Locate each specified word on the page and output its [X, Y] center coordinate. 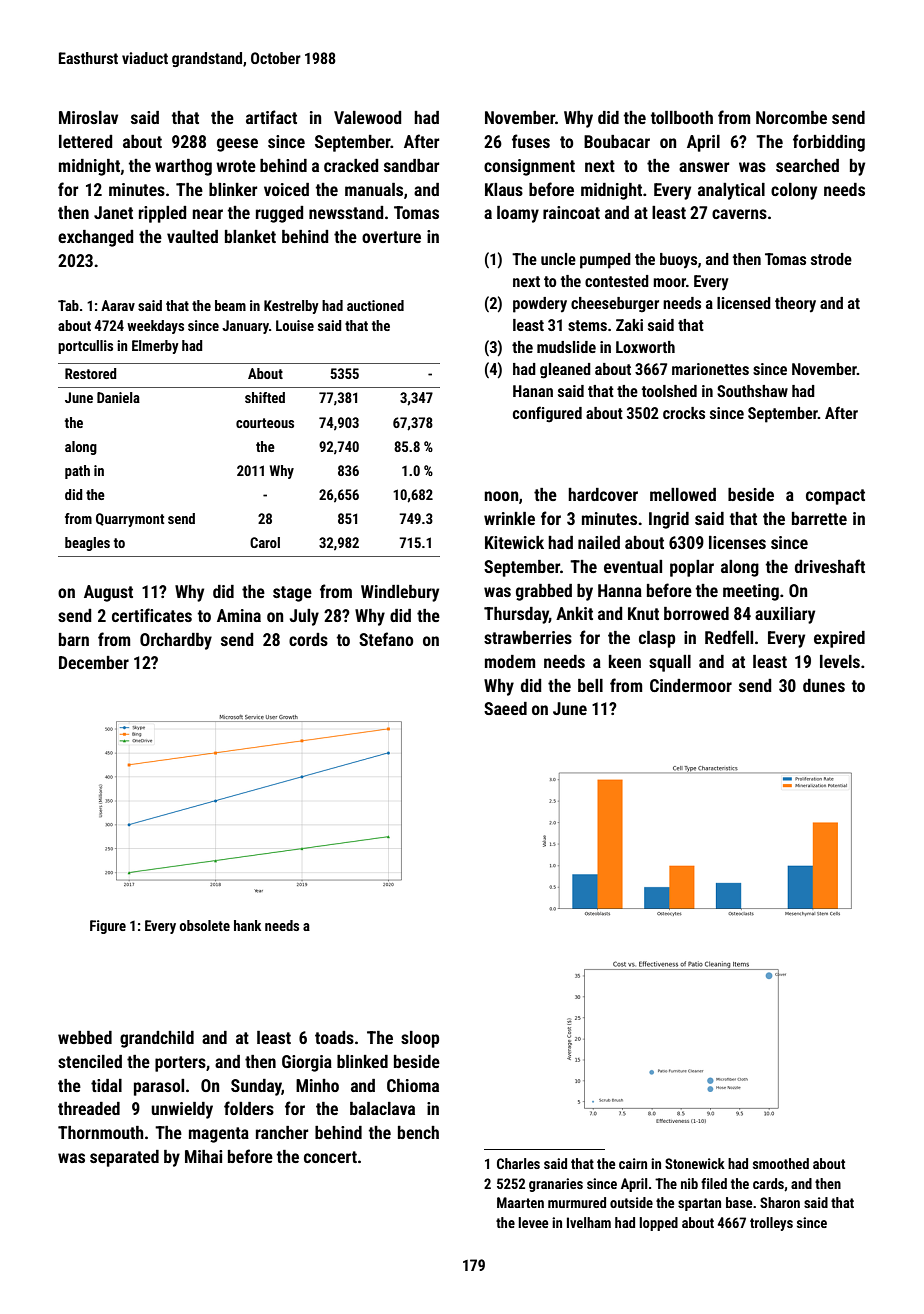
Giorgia [307, 1063]
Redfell [729, 637]
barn [74, 639]
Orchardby [176, 641]
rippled [162, 214]
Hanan [533, 391]
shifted [265, 397]
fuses [531, 141]
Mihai [203, 1156]
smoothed [781, 1163]
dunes [824, 685]
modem [510, 661]
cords [308, 639]
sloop [420, 1039]
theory [795, 305]
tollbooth [682, 117]
